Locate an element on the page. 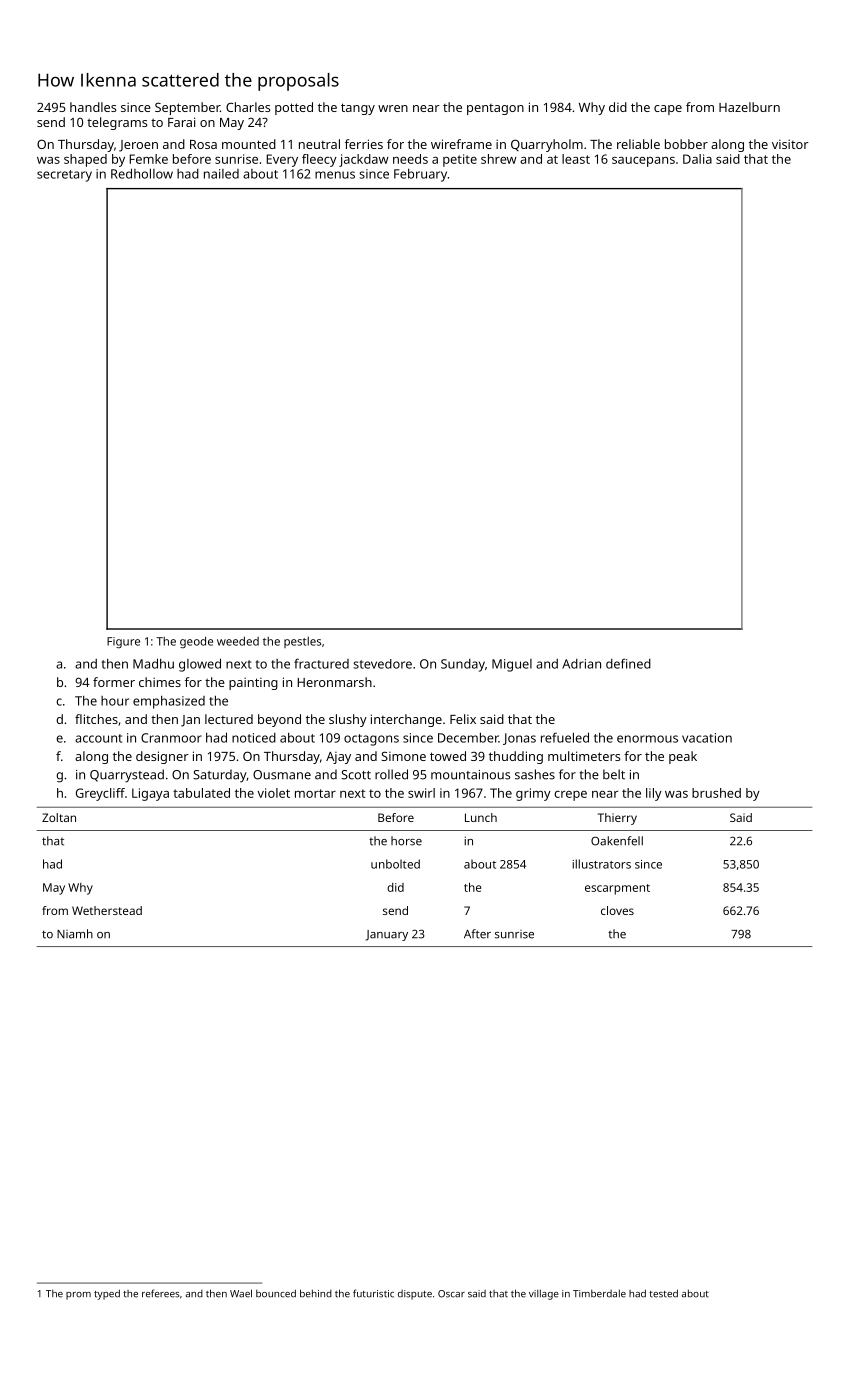  pentagon is located at coordinates (495, 109).
